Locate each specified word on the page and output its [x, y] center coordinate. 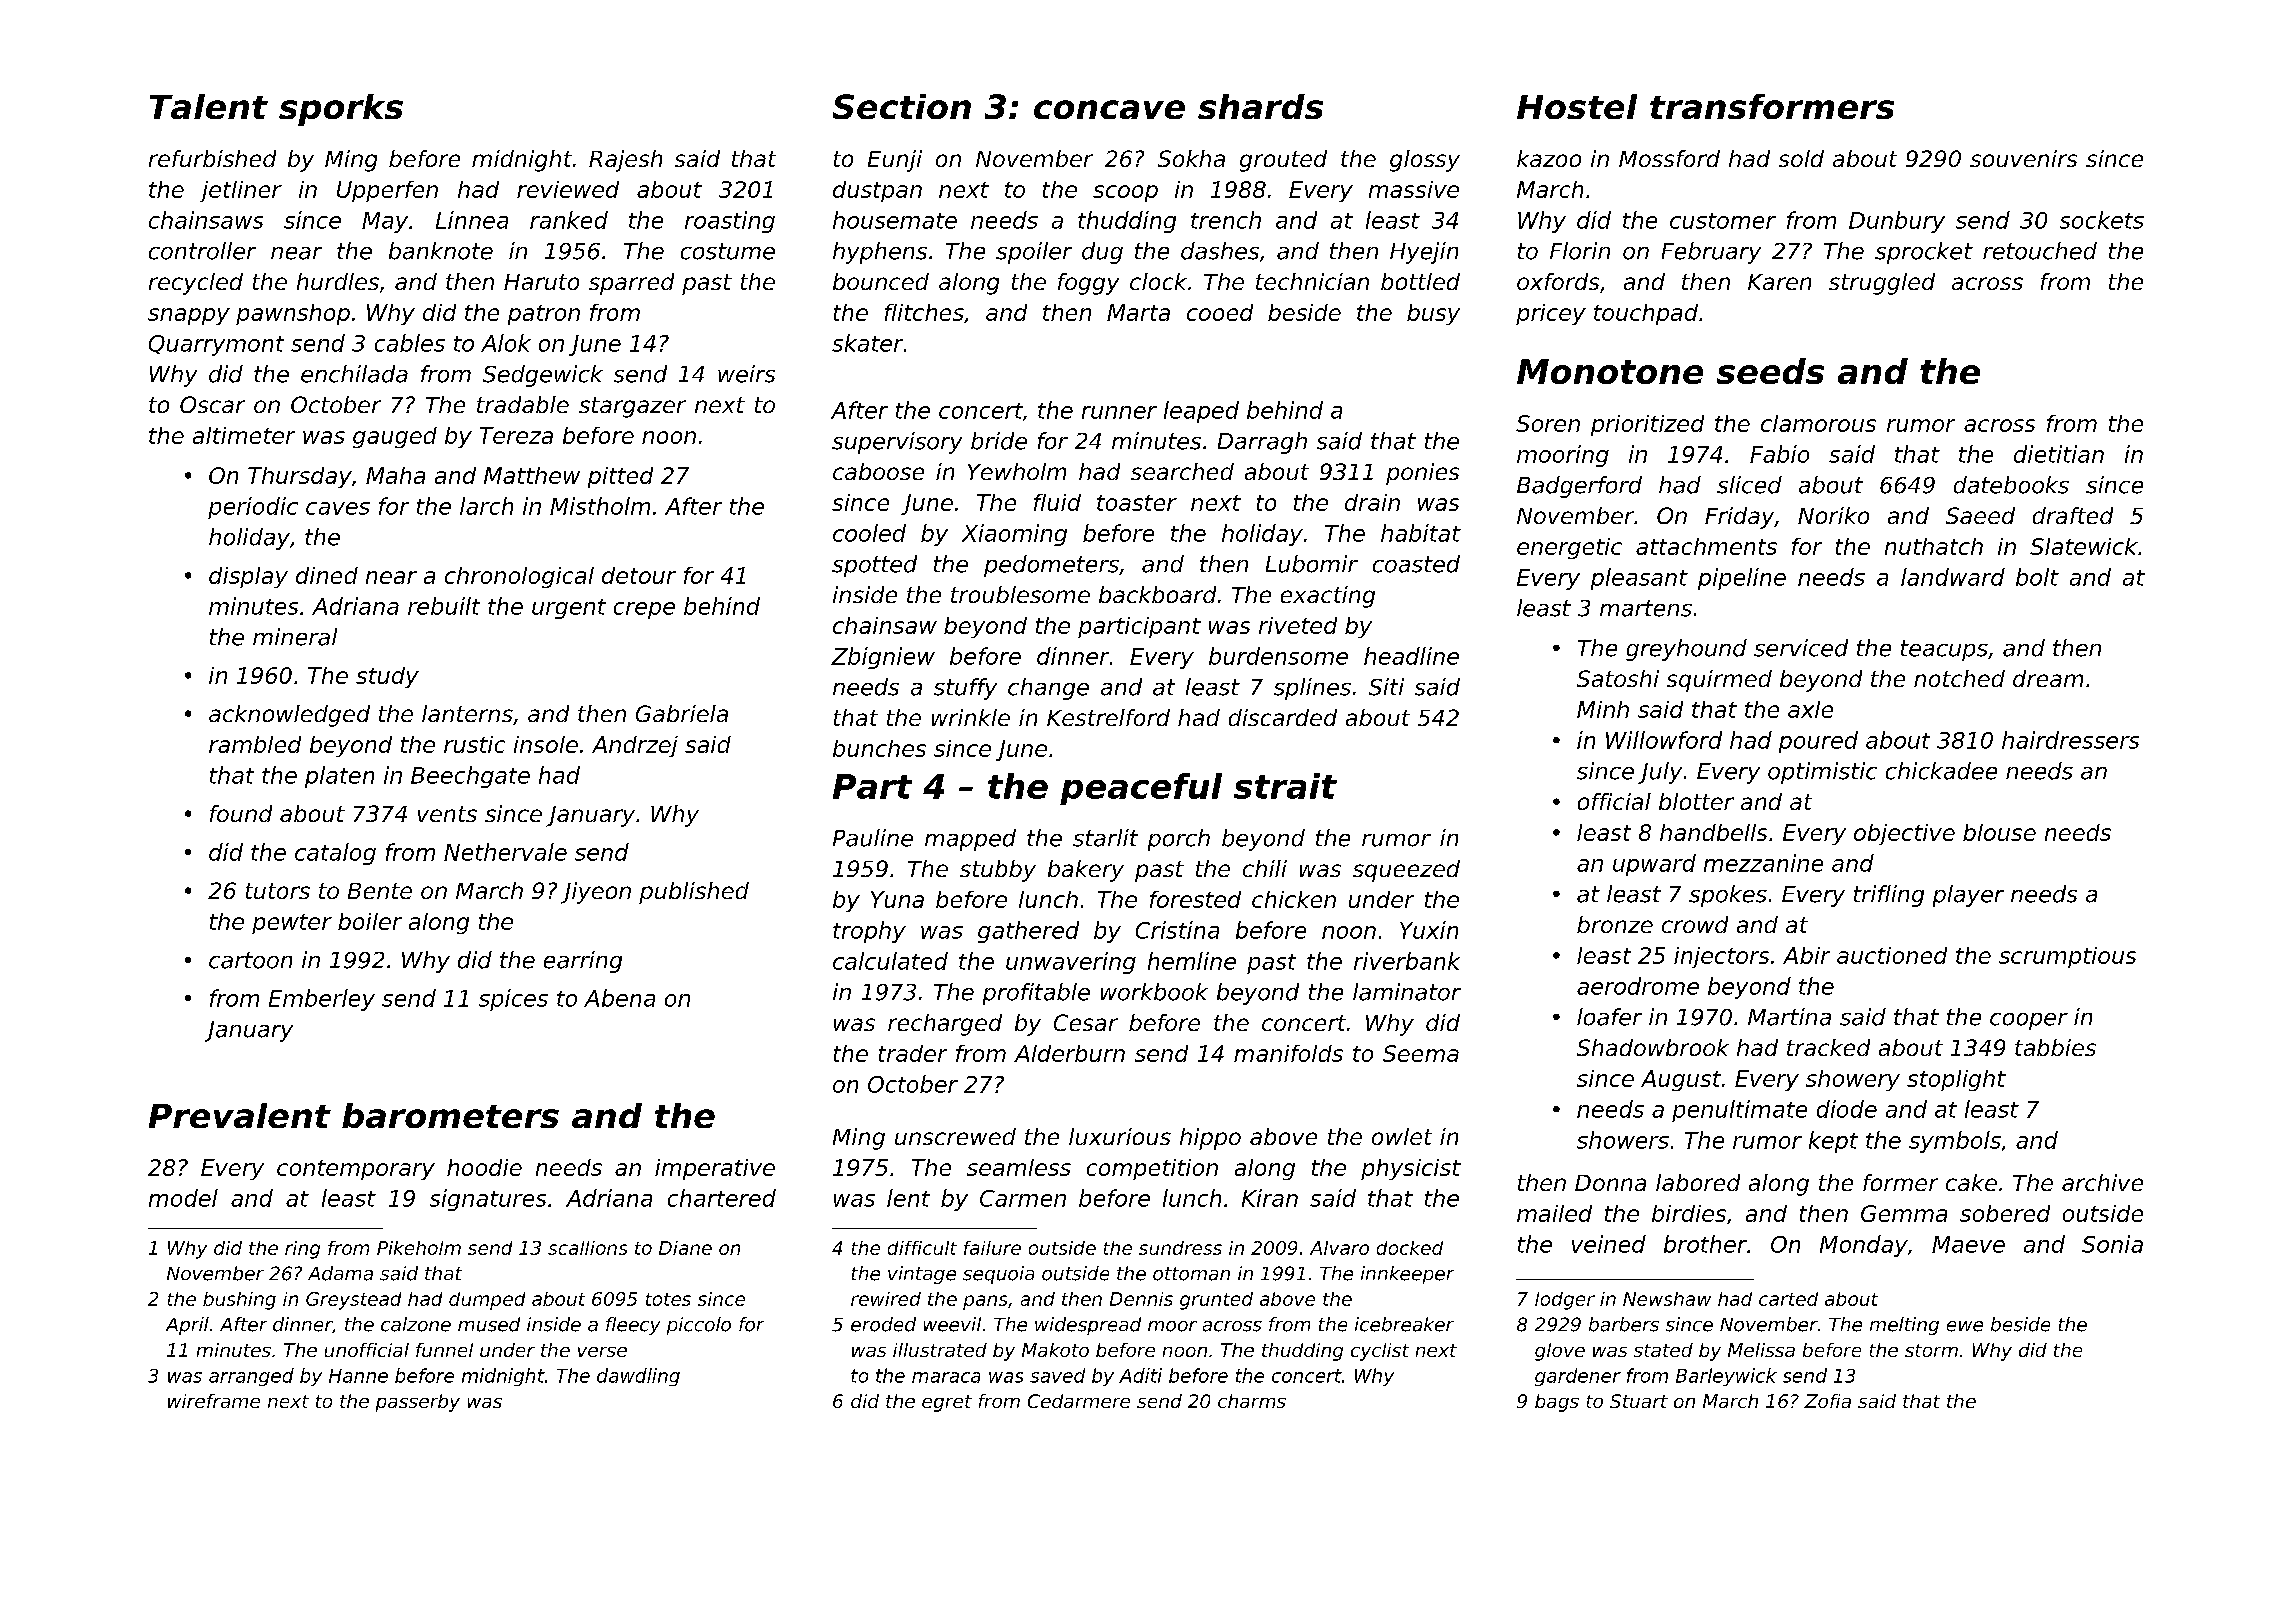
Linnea [472, 220]
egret [947, 1403]
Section [902, 106]
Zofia [1827, 1401]
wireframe [214, 1401]
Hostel [1577, 106]
